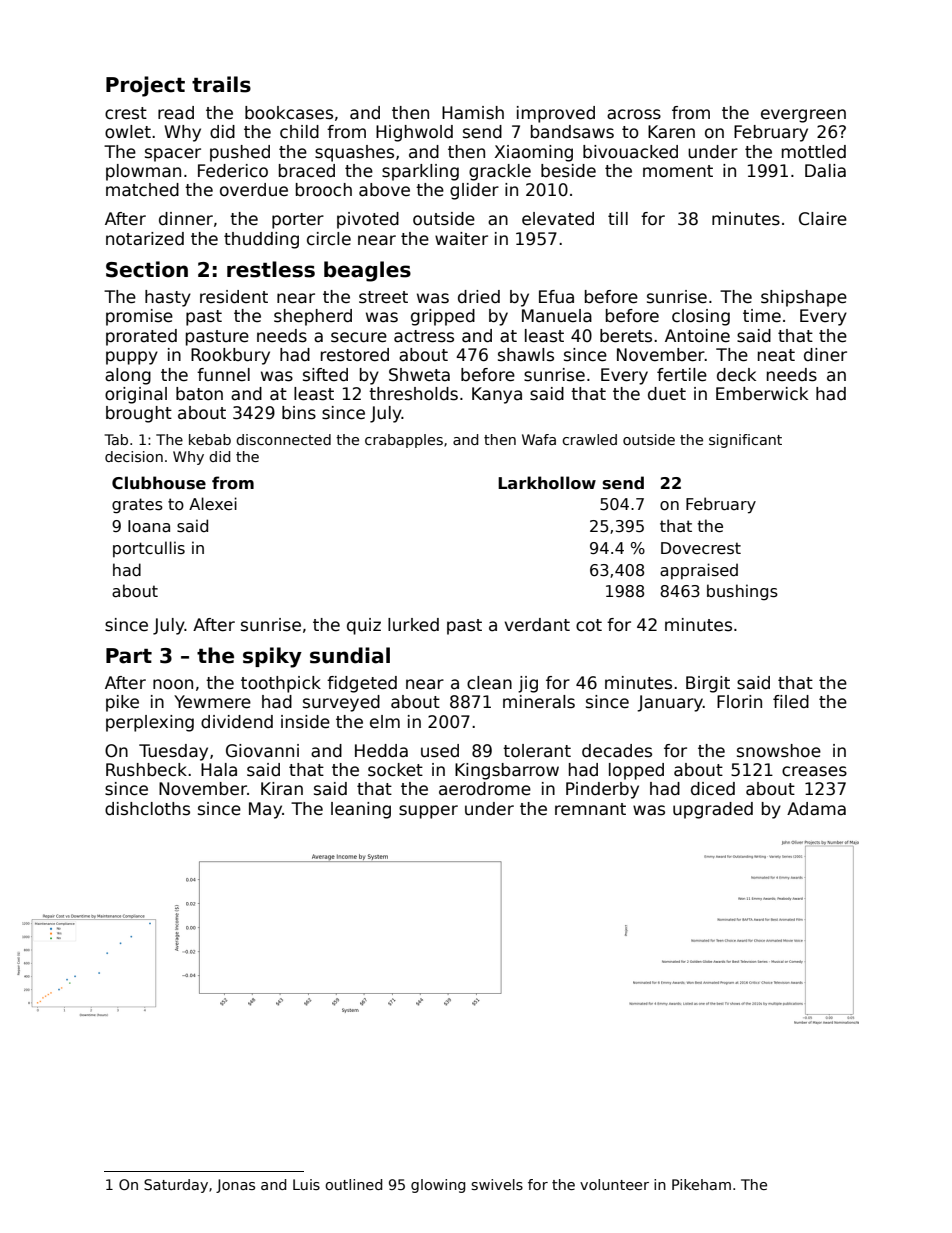 The image size is (952, 1233). What do you see at coordinates (590, 809) in the screenshot?
I see `remnant` at bounding box center [590, 809].
